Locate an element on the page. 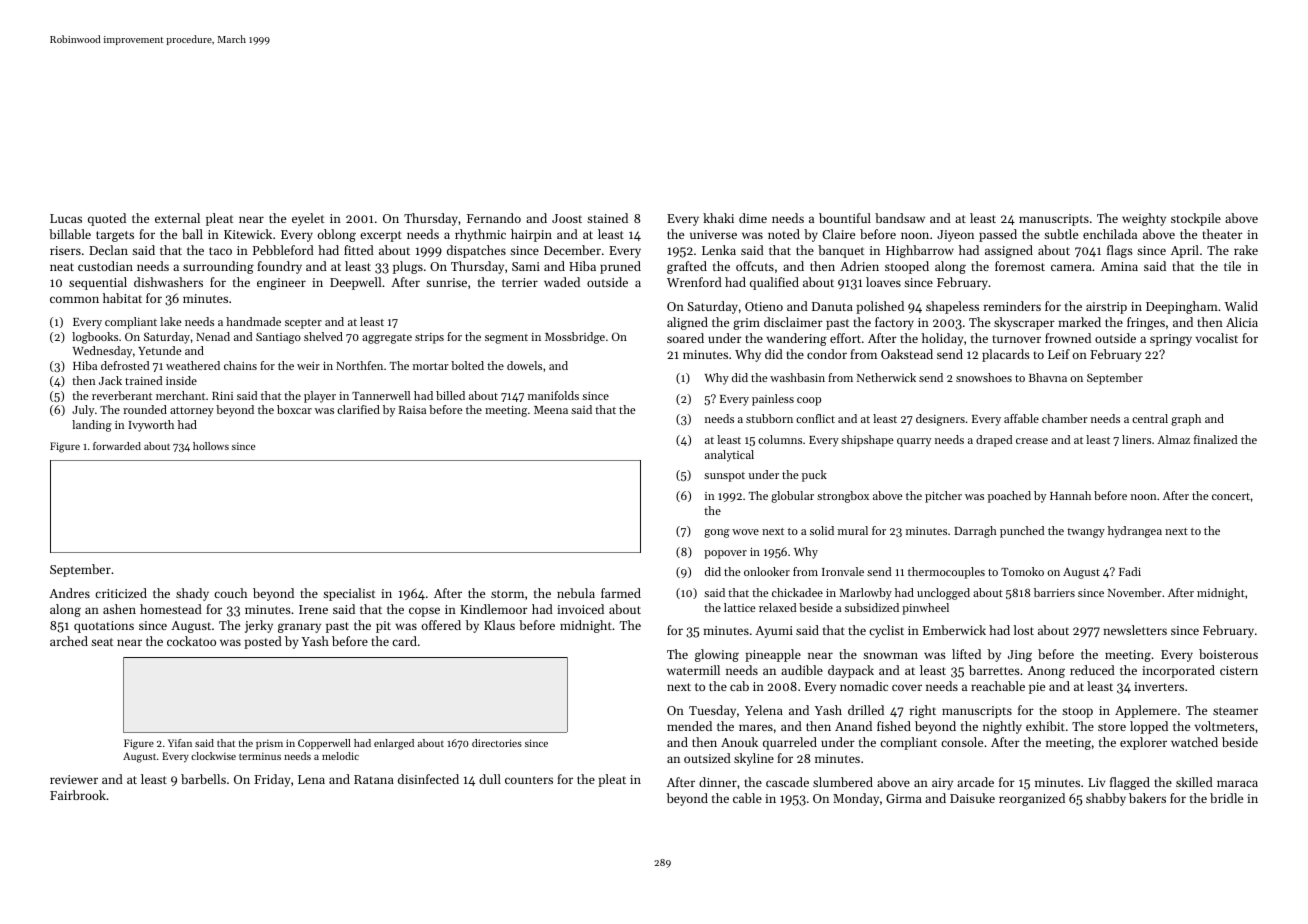  graph is located at coordinates (1186, 420).
